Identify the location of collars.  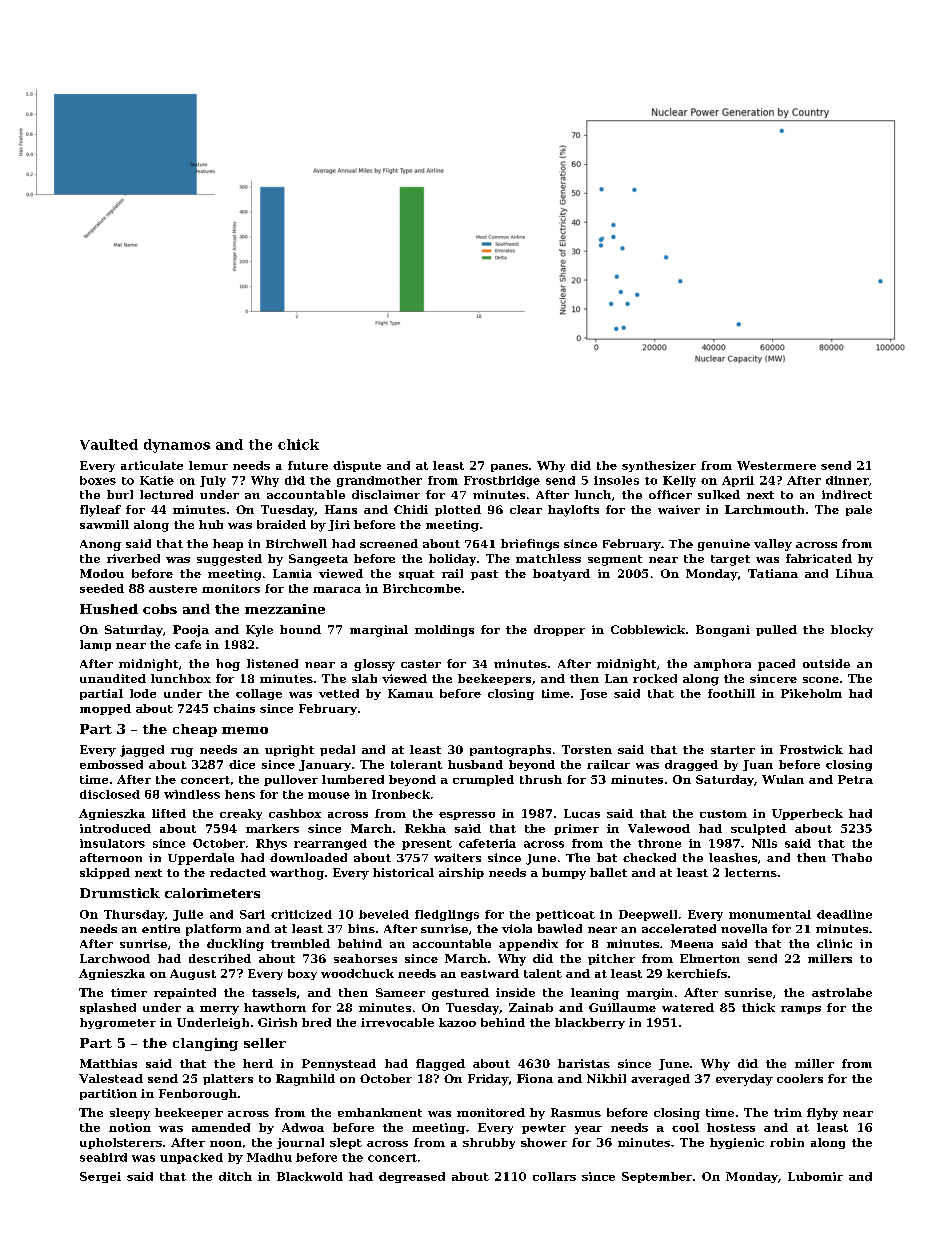
(554, 1176).
